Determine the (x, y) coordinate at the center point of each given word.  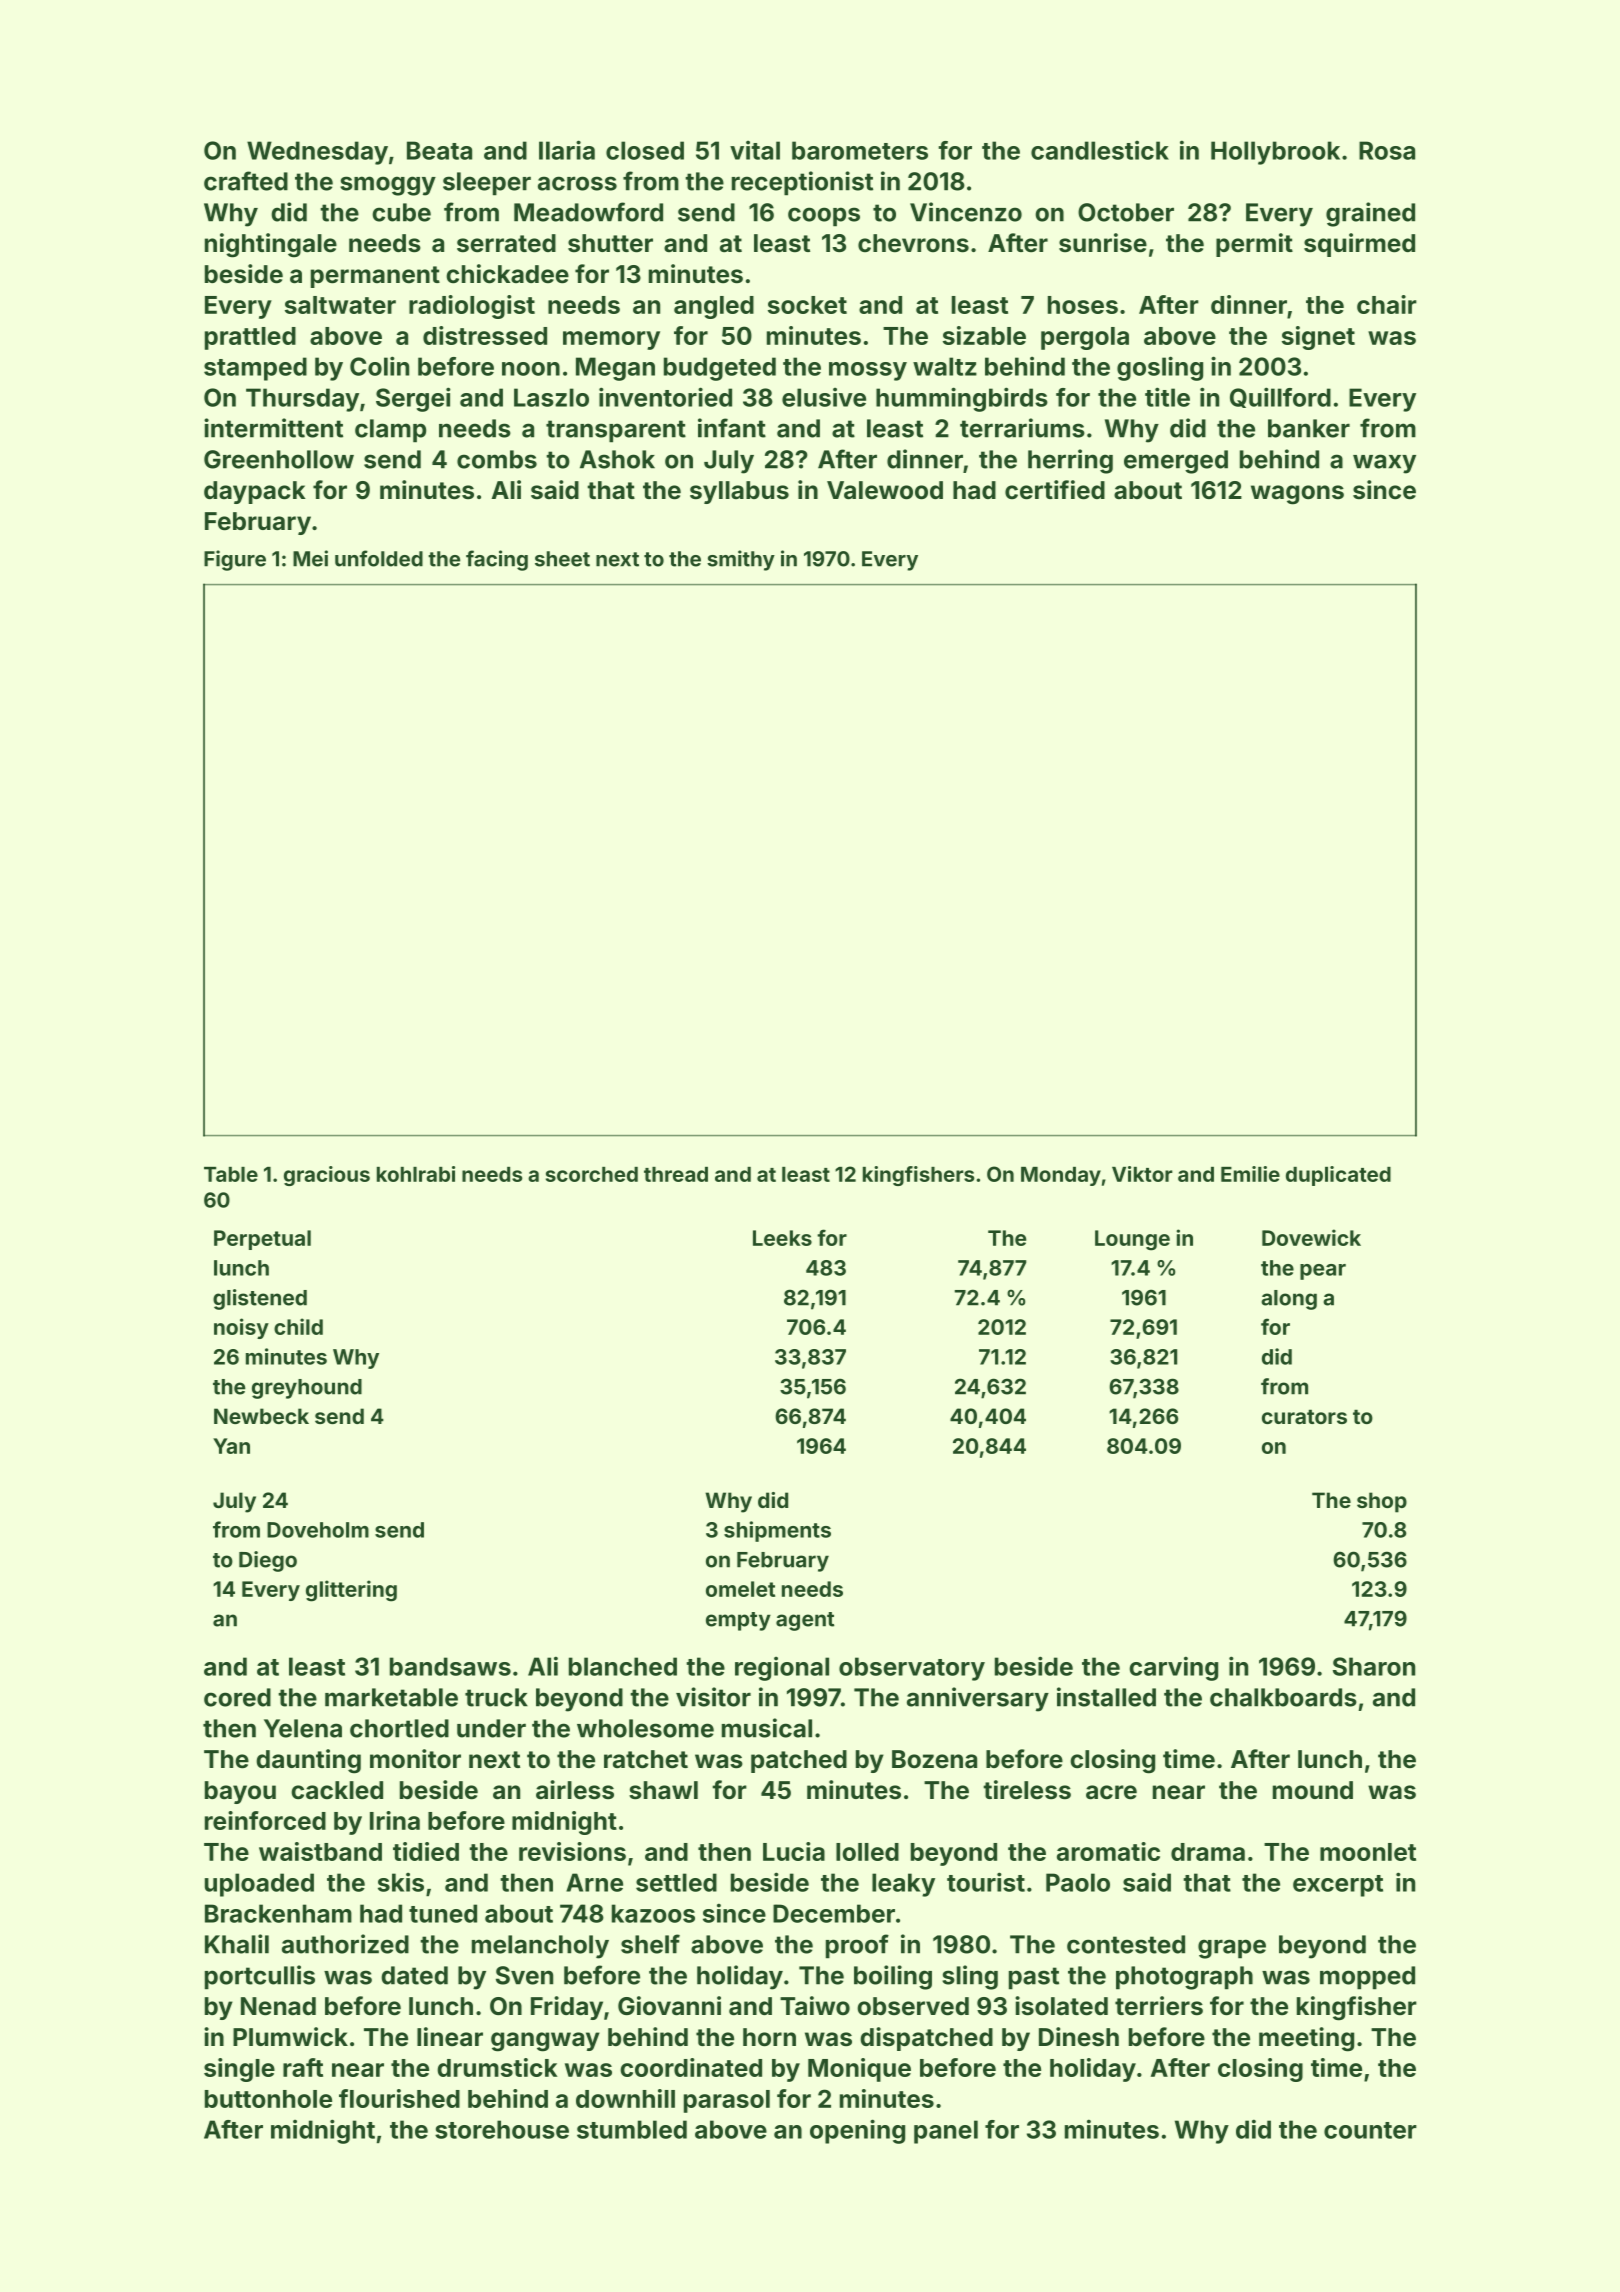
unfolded (379, 558)
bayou (240, 1792)
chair (1387, 304)
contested (1126, 1944)
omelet (740, 1589)
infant (732, 428)
